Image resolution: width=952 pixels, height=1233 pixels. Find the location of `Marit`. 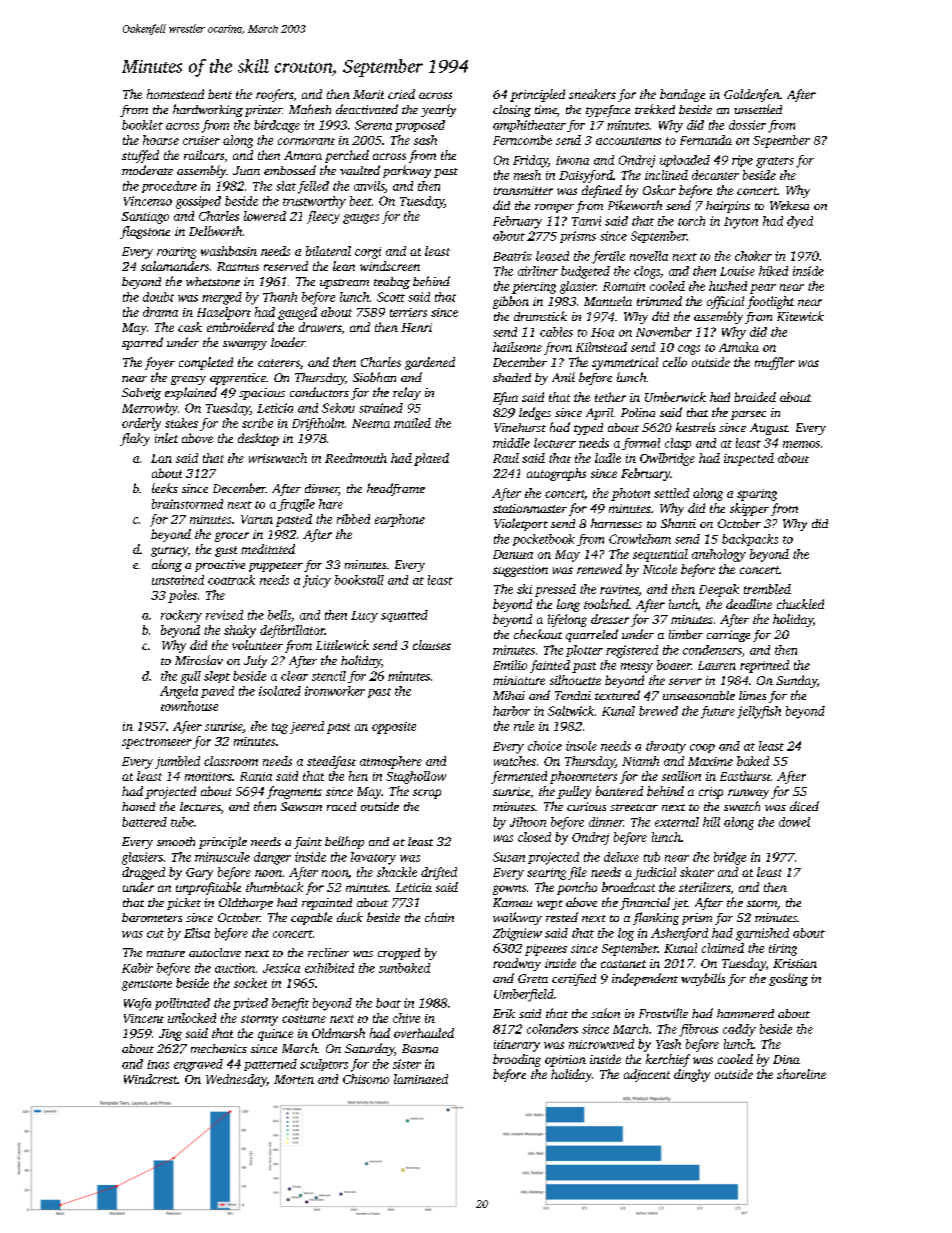

Marit is located at coordinates (368, 94).
